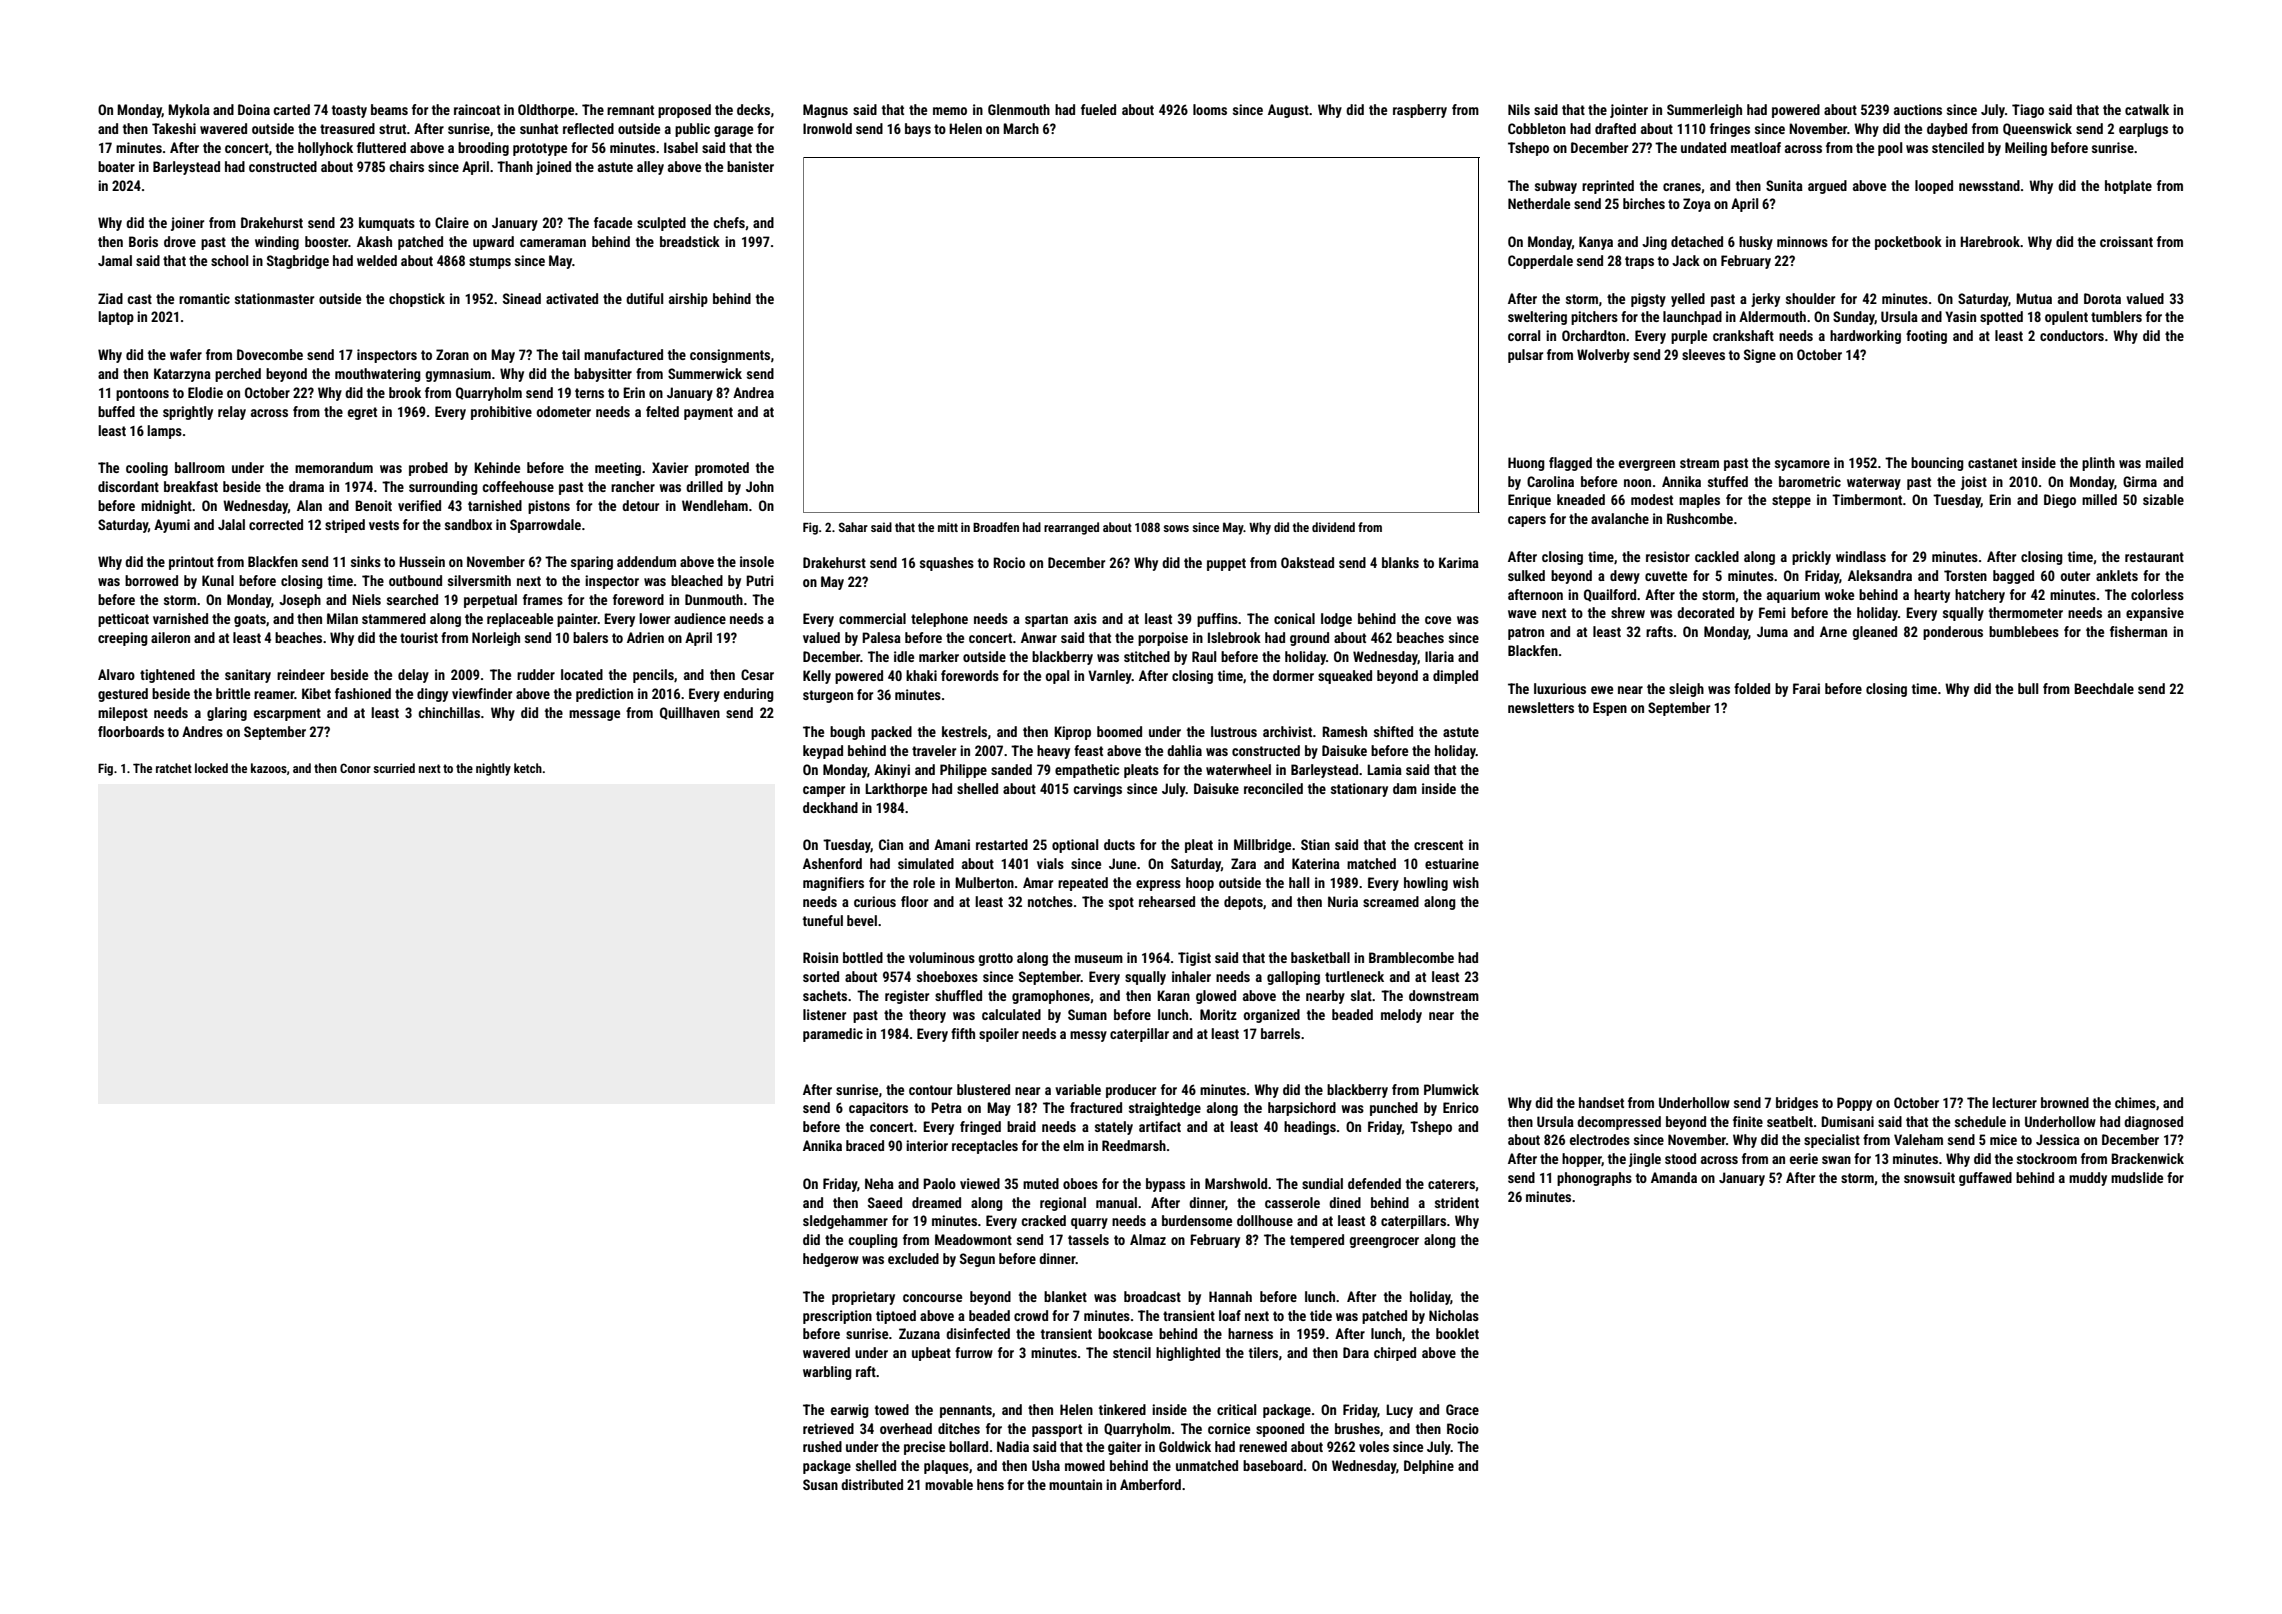 The height and width of the document is (1614, 2282). Describe the element at coordinates (828, 1428) in the document. I see `retrieved` at that location.
